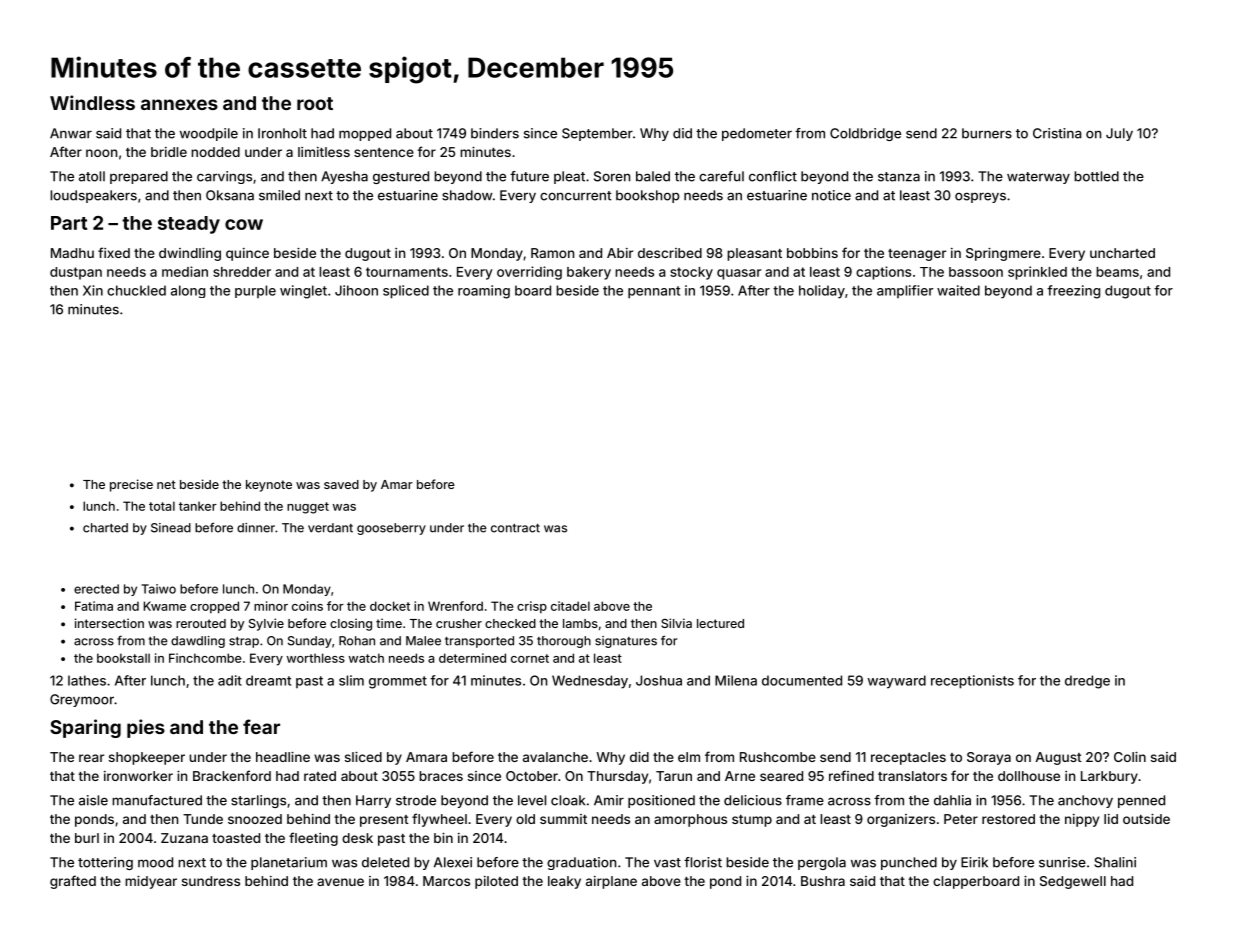 This image has width=1233, height=952. Describe the element at coordinates (232, 775) in the image. I see `Brackenford` at that location.
